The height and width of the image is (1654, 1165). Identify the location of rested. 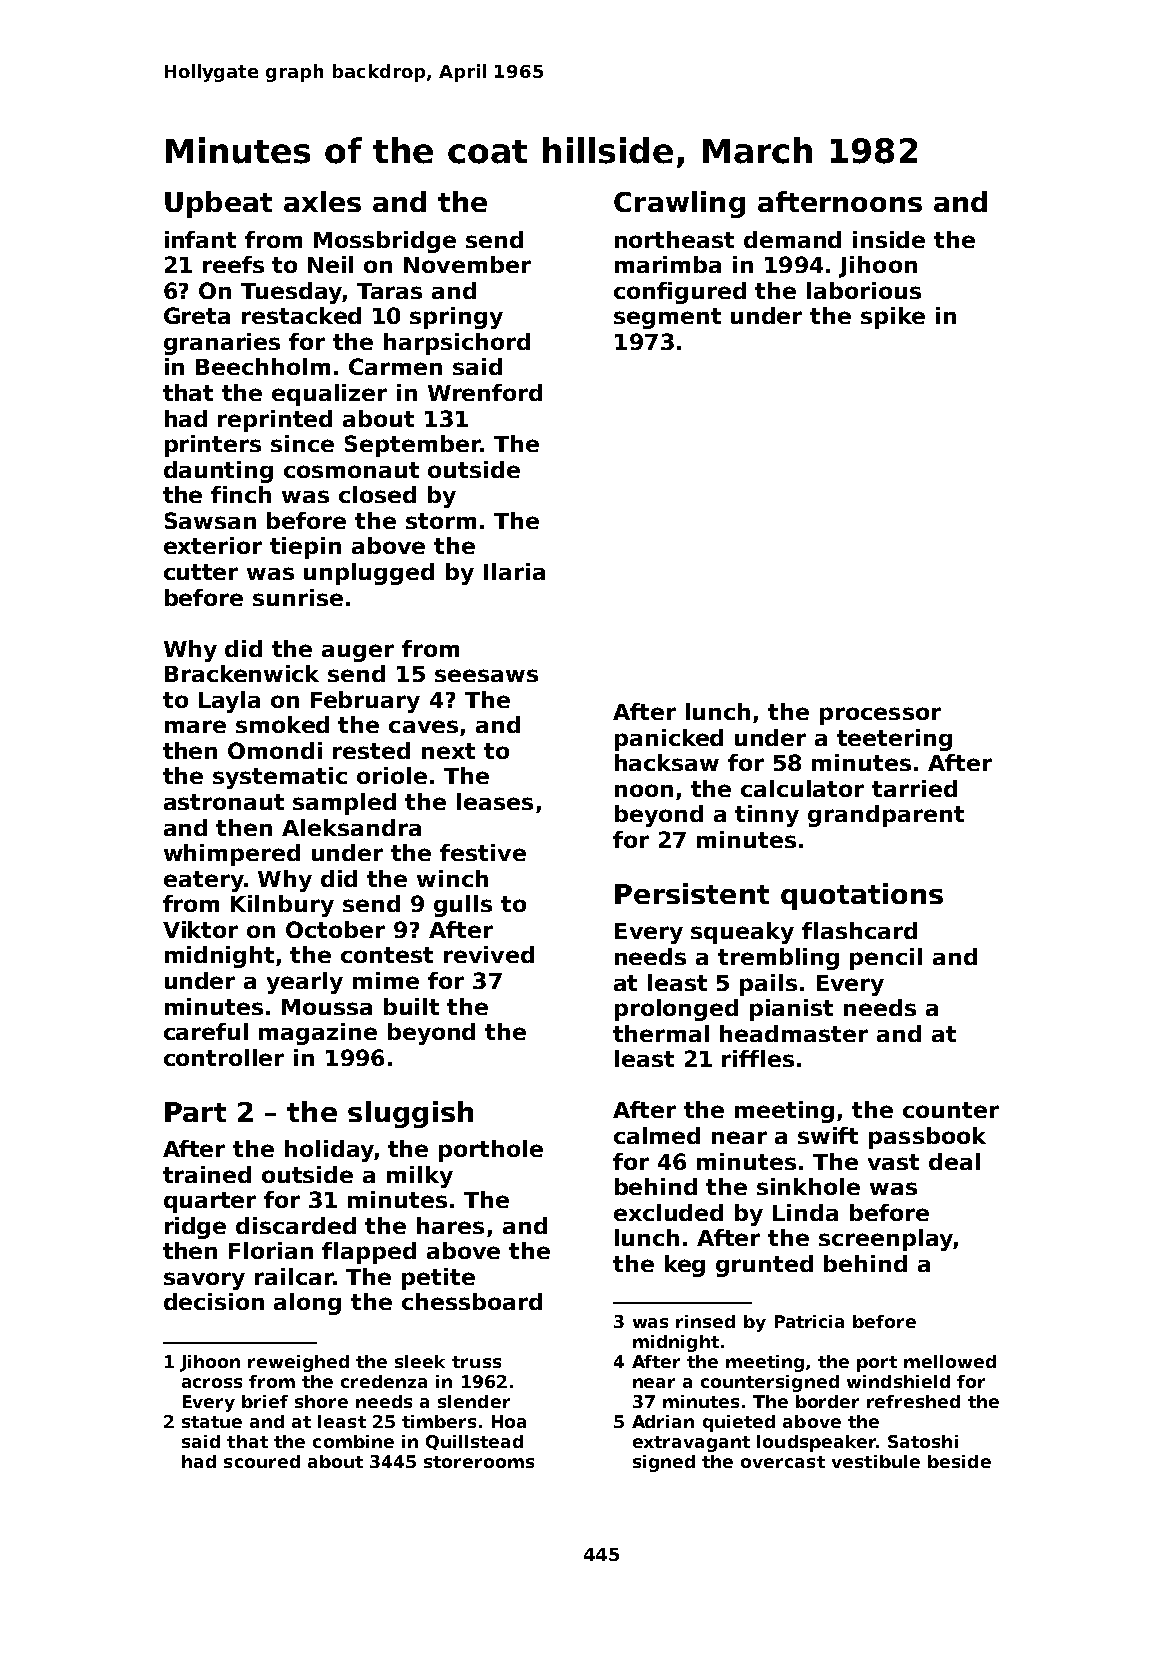
(371, 750).
